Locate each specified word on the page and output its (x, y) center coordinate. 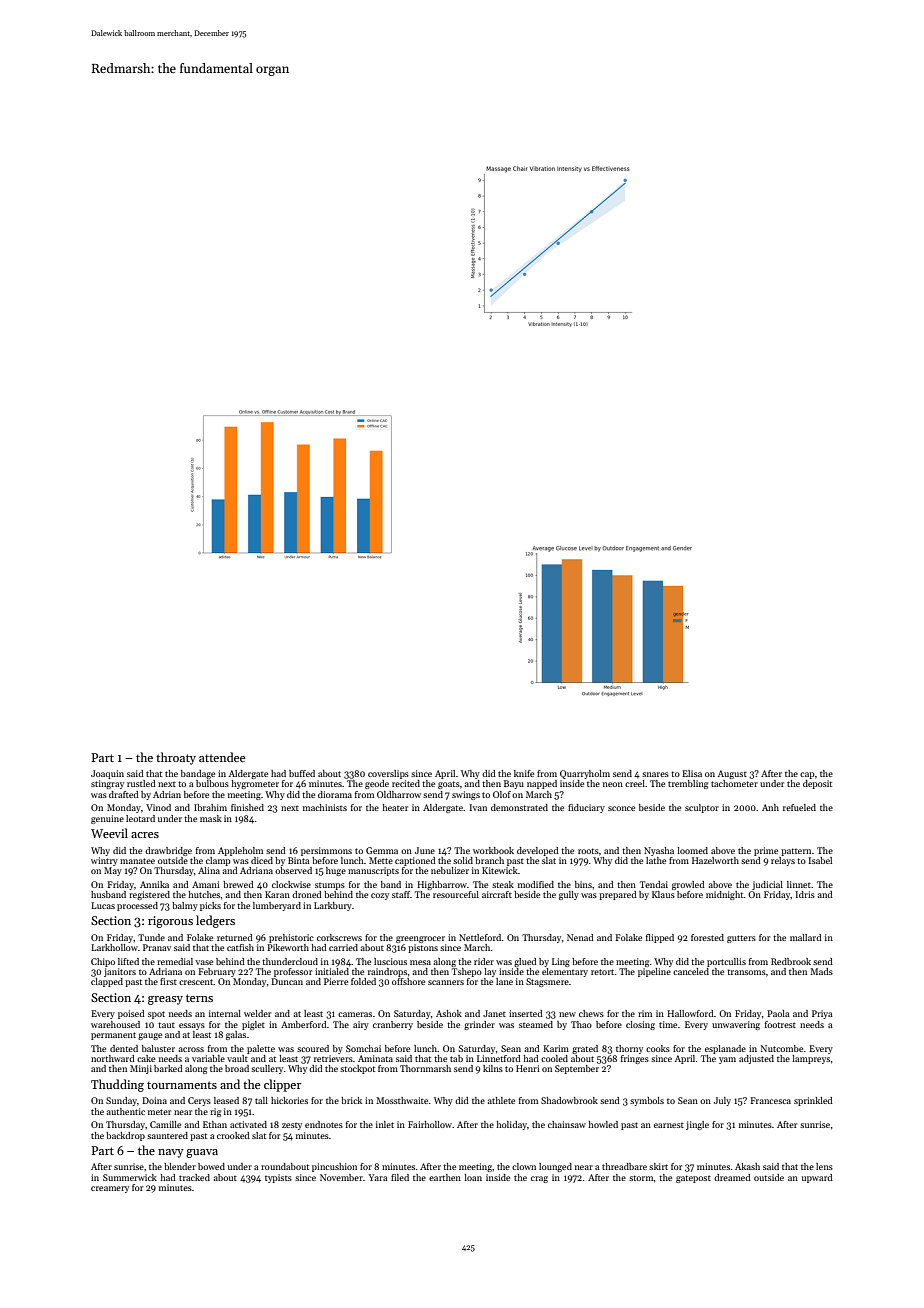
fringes (635, 1059)
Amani (206, 884)
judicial (767, 885)
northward (113, 1058)
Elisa (692, 773)
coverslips (388, 774)
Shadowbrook (569, 1100)
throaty (176, 758)
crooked (233, 1135)
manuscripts (373, 871)
